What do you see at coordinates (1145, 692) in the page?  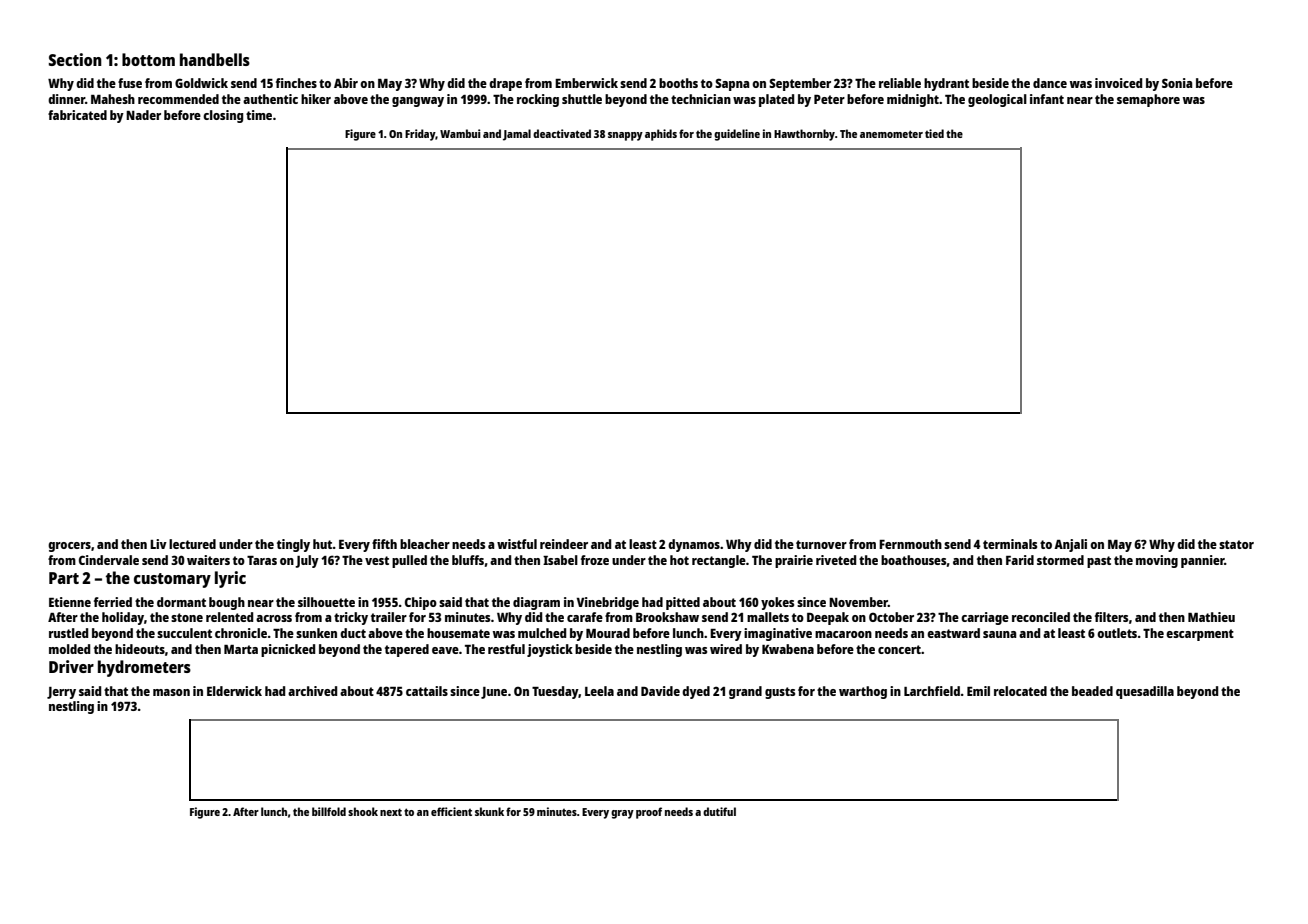 I see `quesadilla` at bounding box center [1145, 692].
